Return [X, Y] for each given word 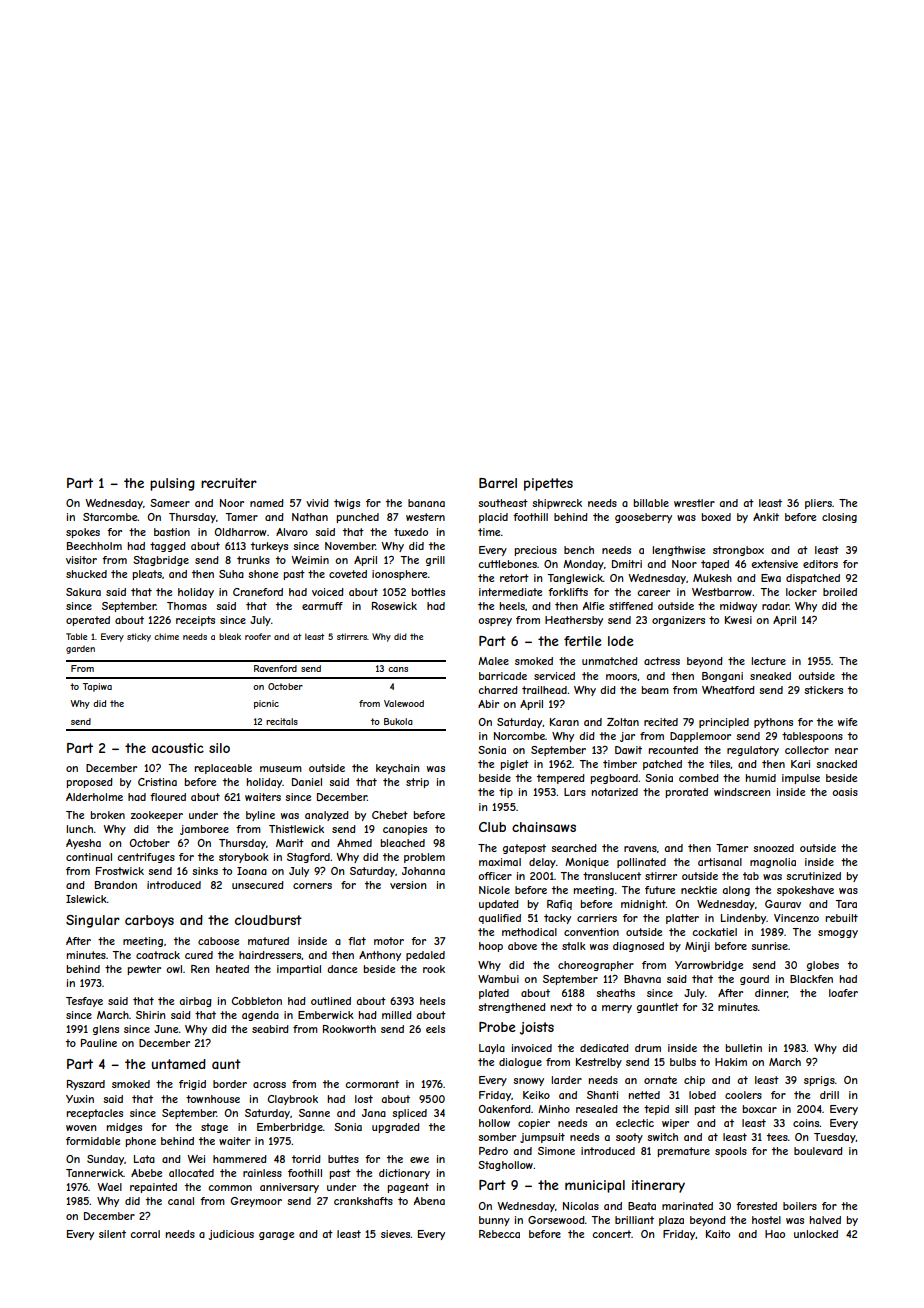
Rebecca [499, 1234]
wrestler [694, 503]
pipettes [548, 484]
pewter [144, 970]
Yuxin [80, 1099]
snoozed [773, 848]
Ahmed [354, 843]
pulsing [172, 484]
